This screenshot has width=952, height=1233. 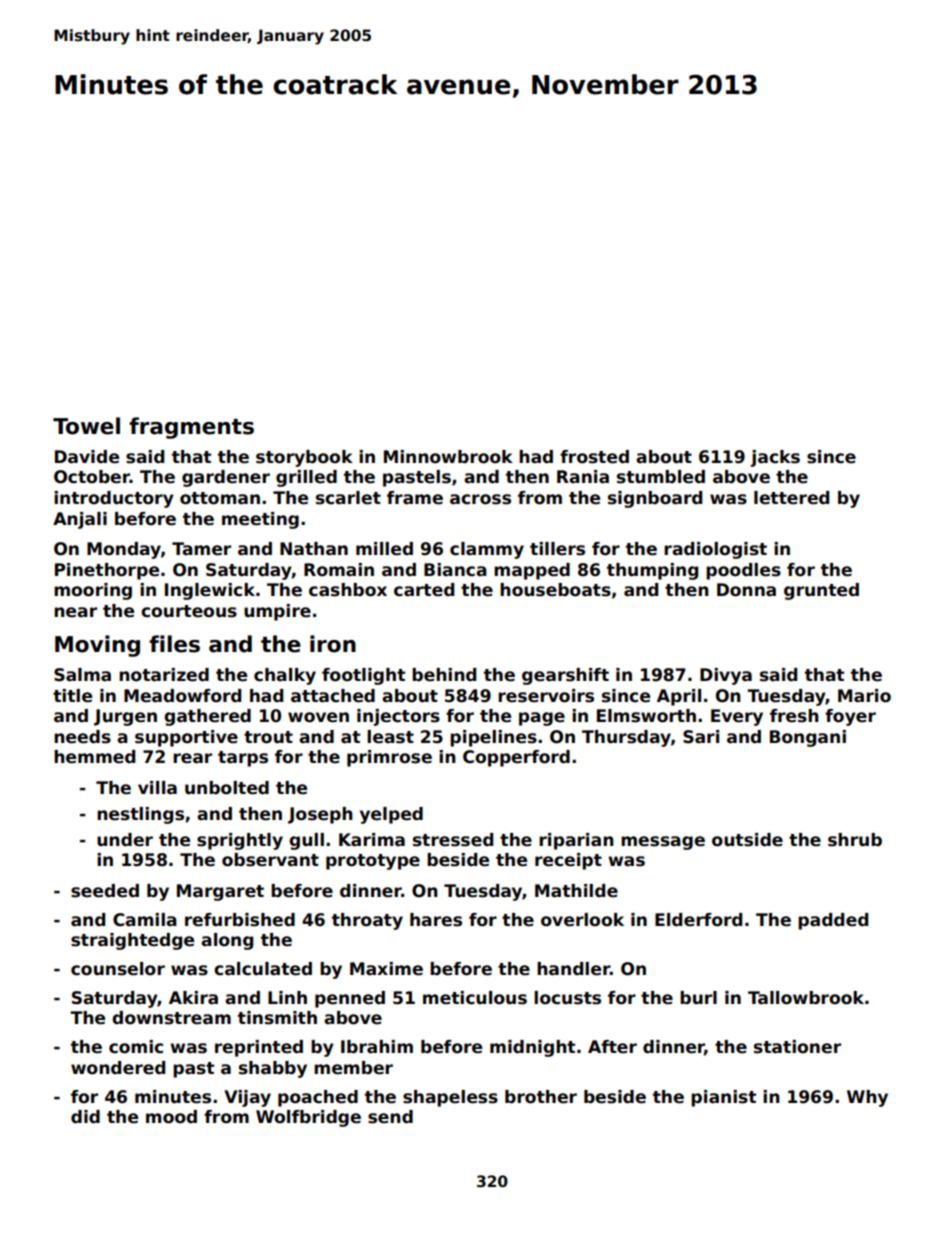 I want to click on Minnowbrook, so click(x=448, y=457).
